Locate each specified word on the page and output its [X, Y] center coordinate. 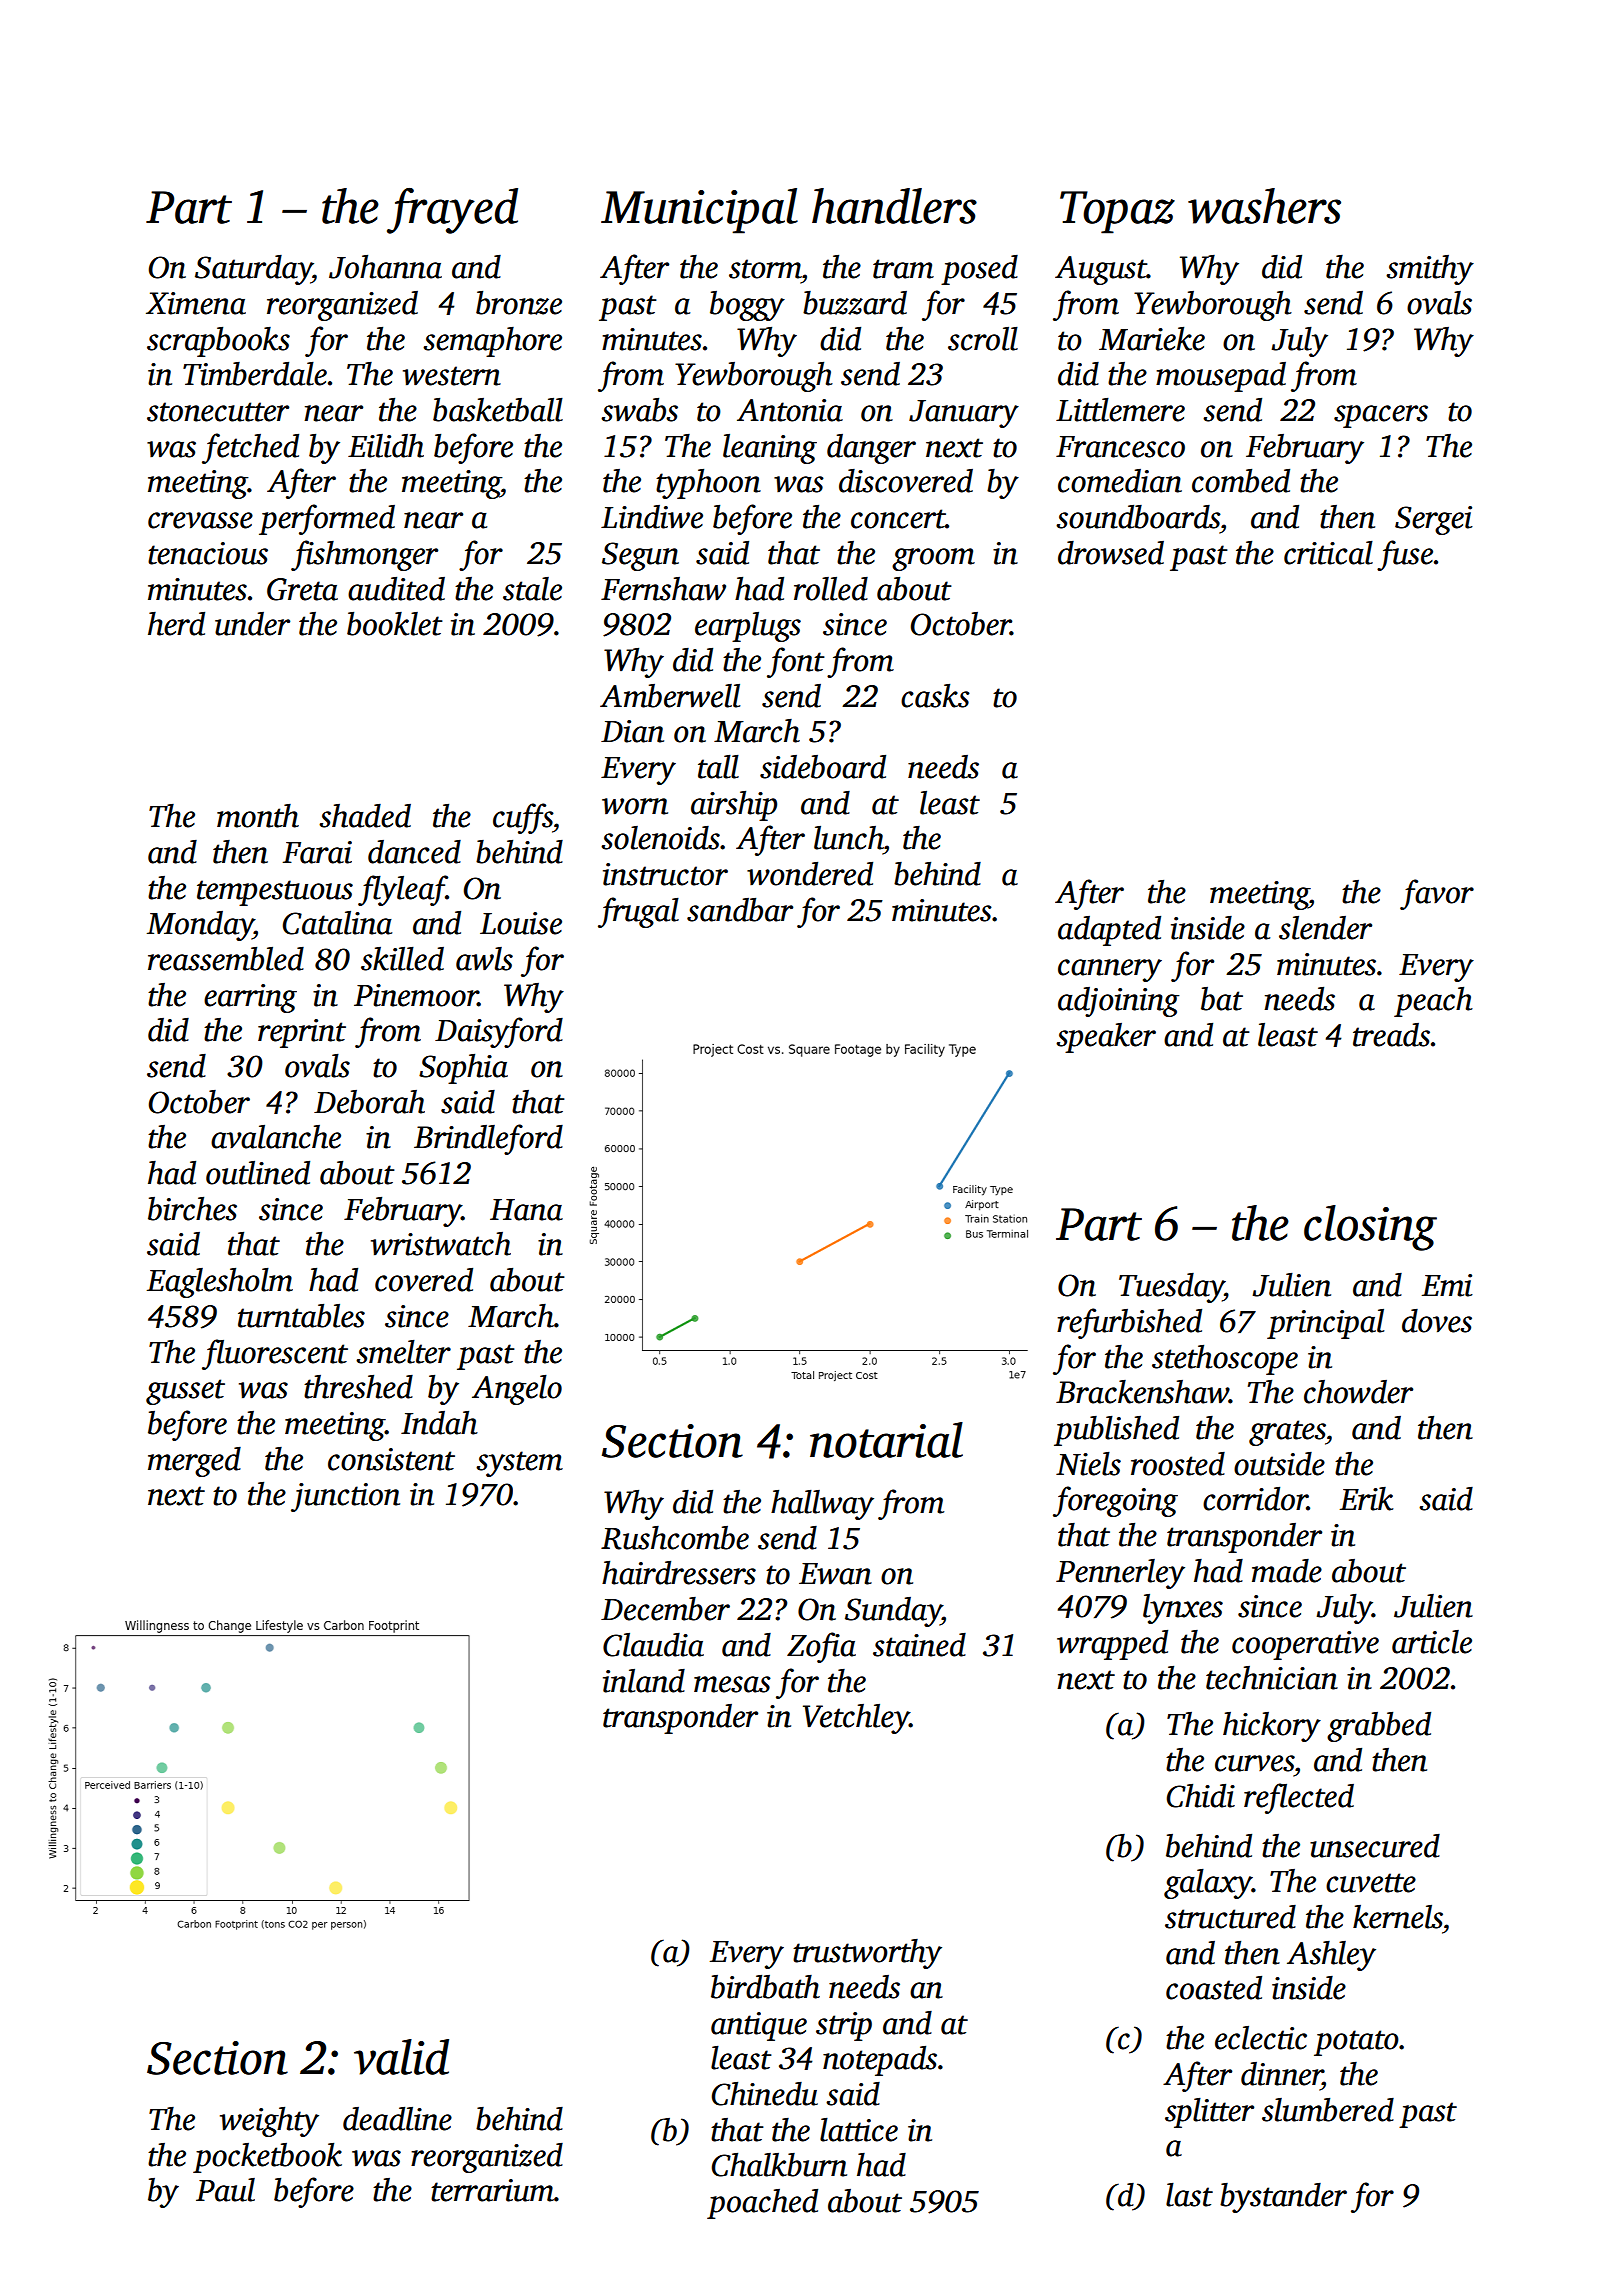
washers [1264, 206]
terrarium [492, 2190]
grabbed [1379, 1727]
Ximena [196, 303]
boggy [747, 306]
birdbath [765, 1987]
